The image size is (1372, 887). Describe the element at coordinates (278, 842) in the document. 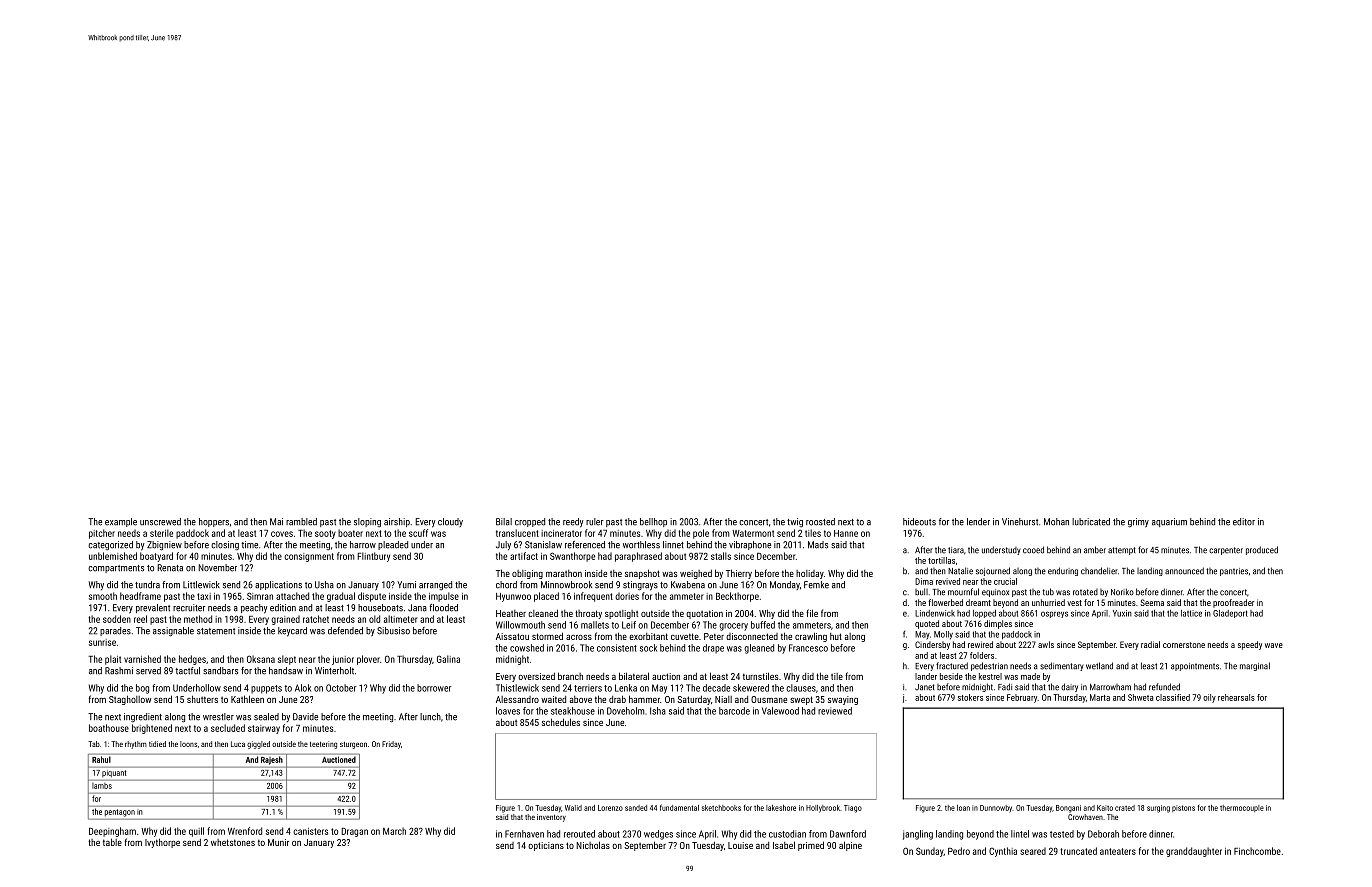

I see `Munir` at that location.
